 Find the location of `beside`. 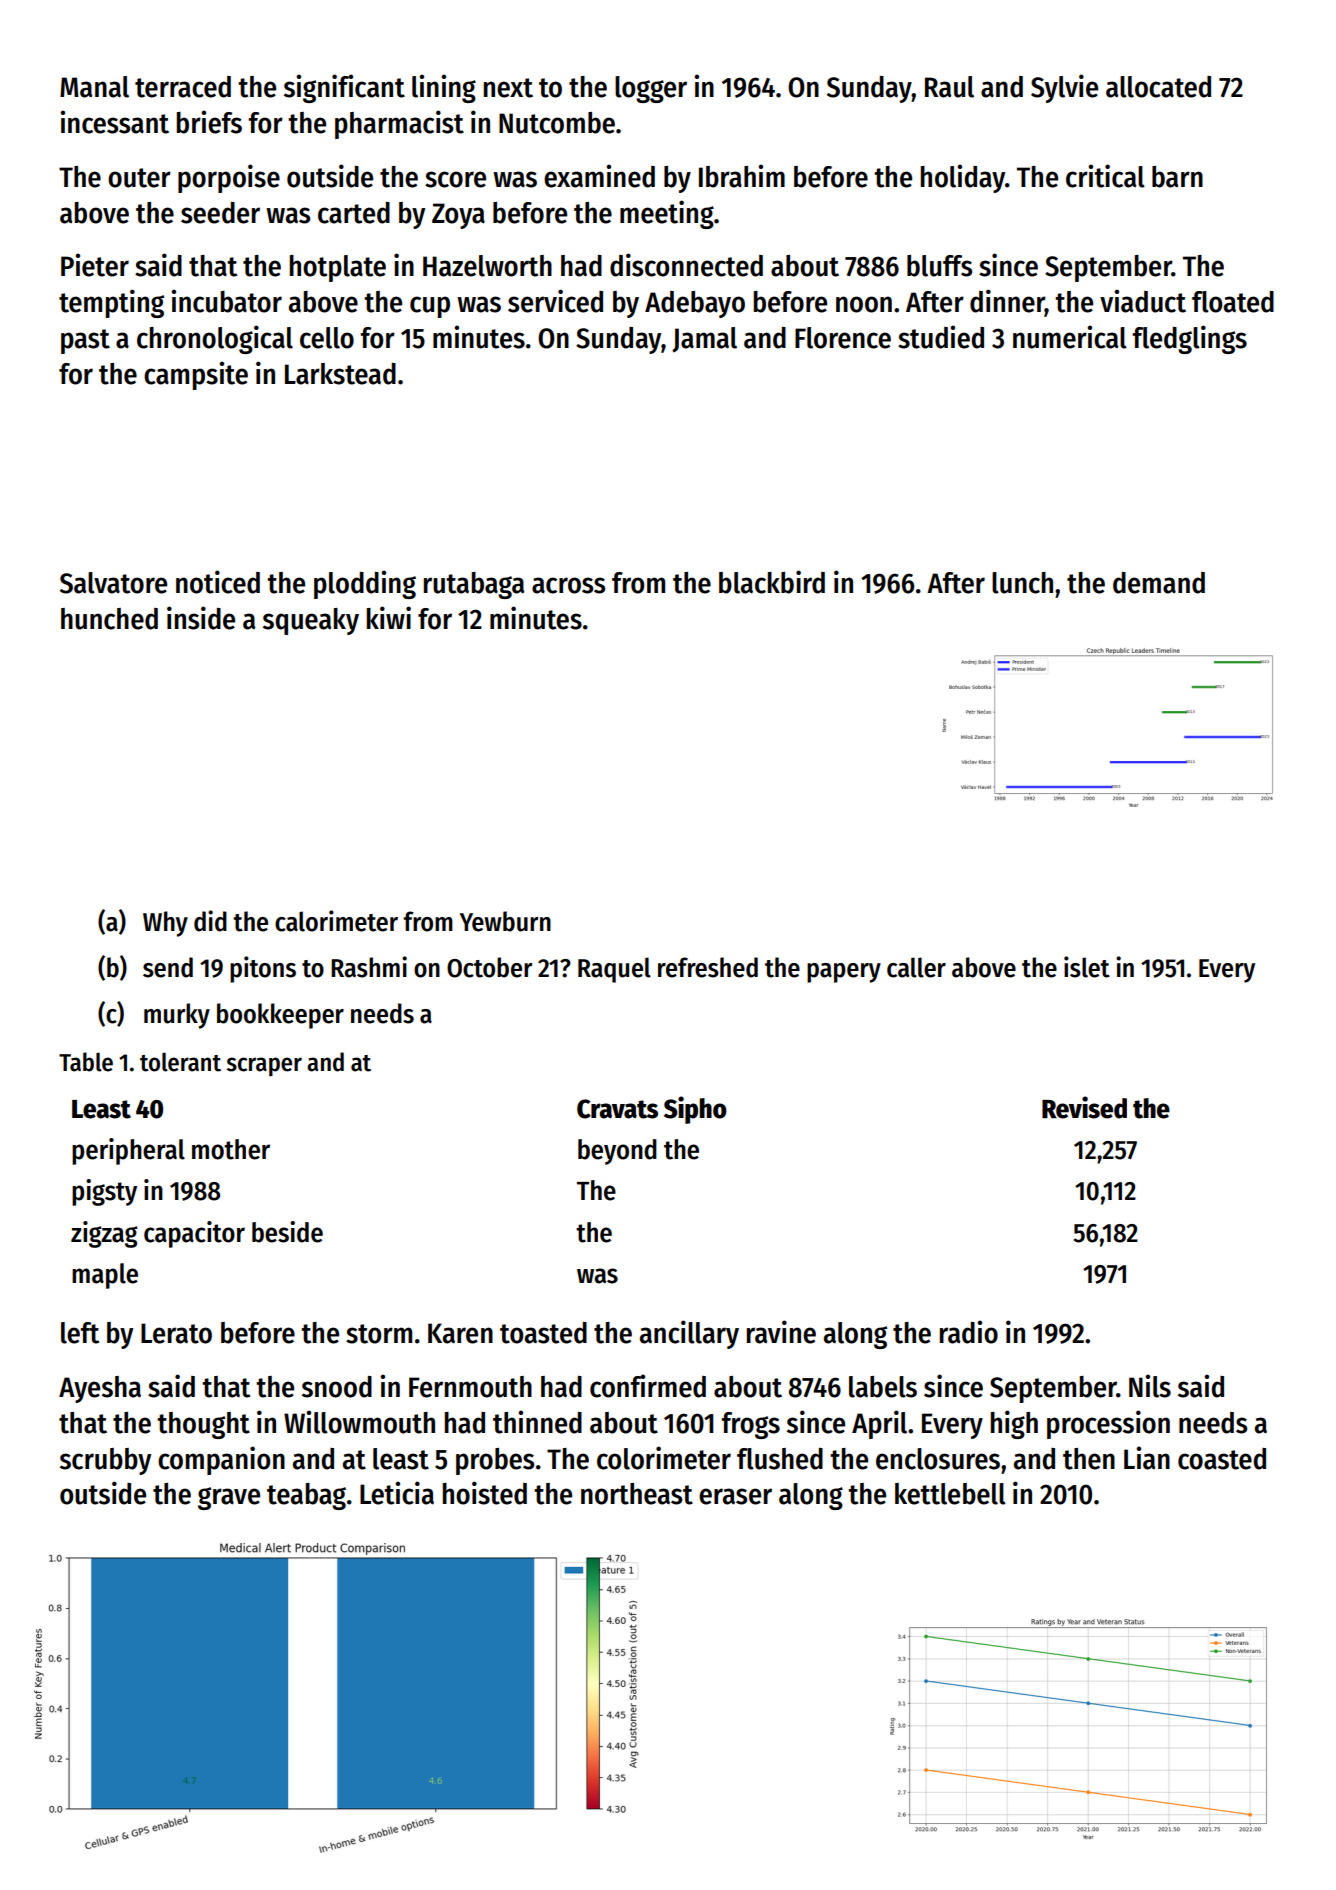

beside is located at coordinates (287, 1232).
